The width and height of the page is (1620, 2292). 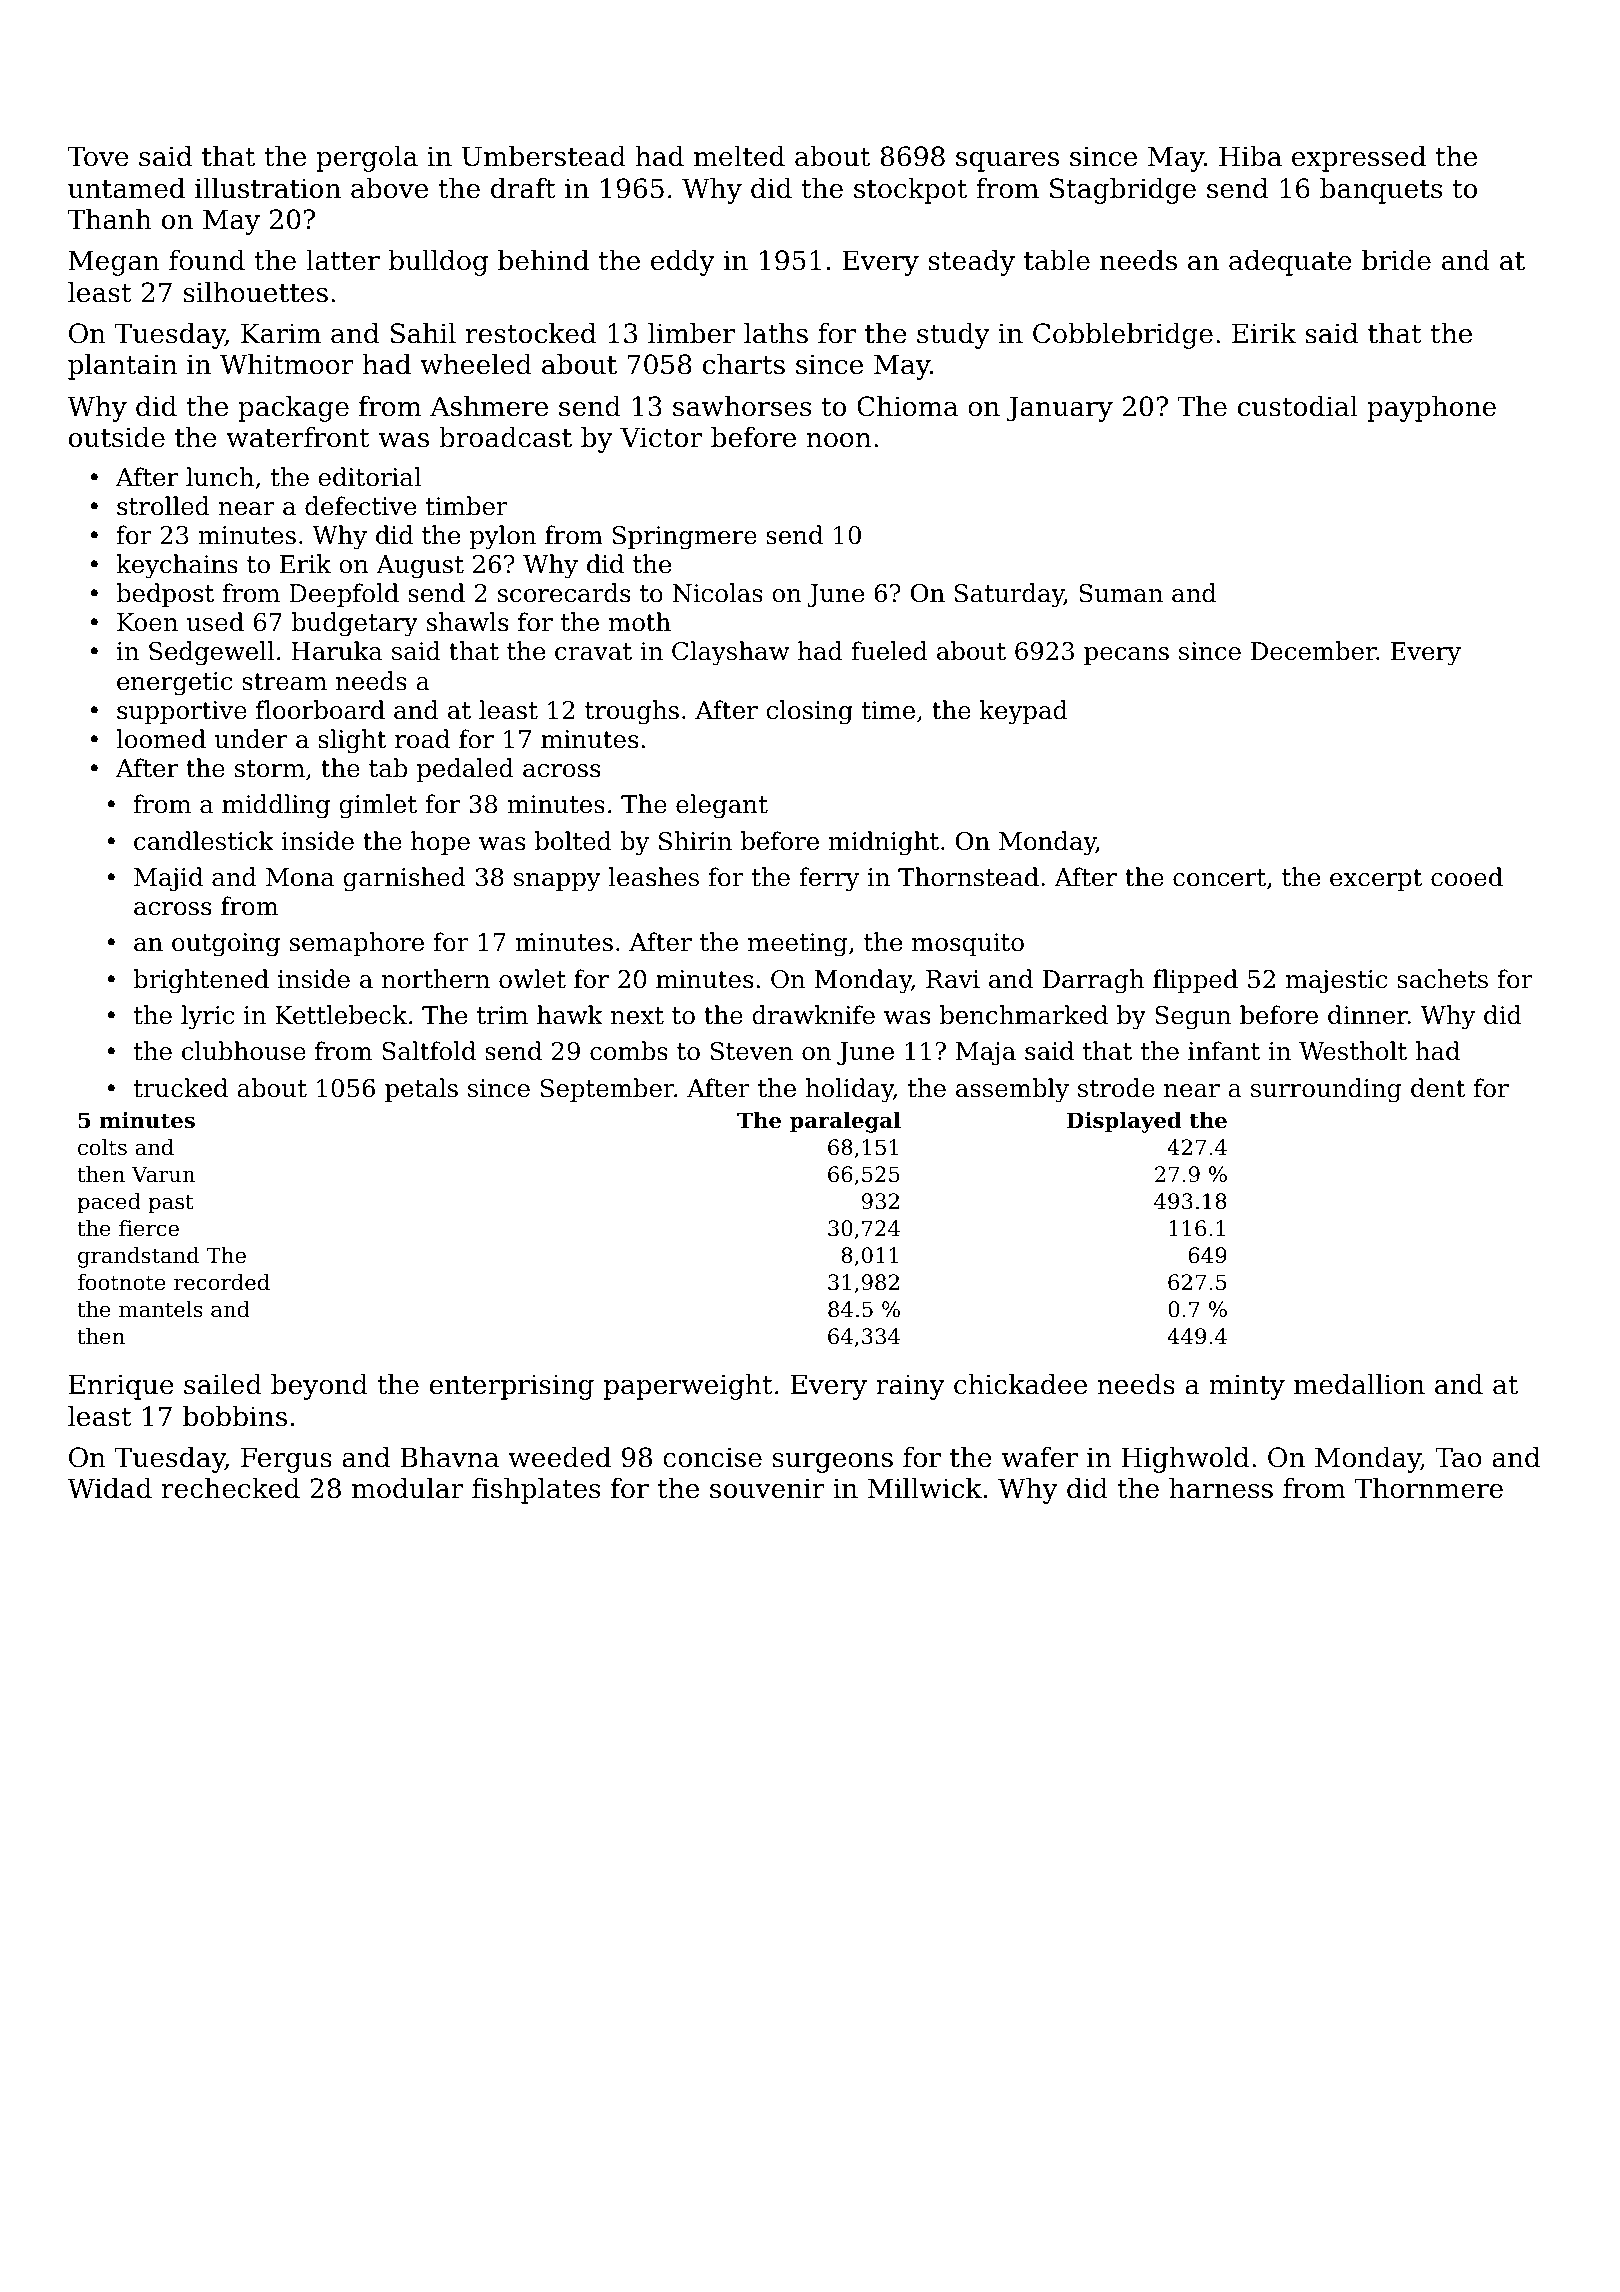 I want to click on medallion, so click(x=1359, y=1384).
